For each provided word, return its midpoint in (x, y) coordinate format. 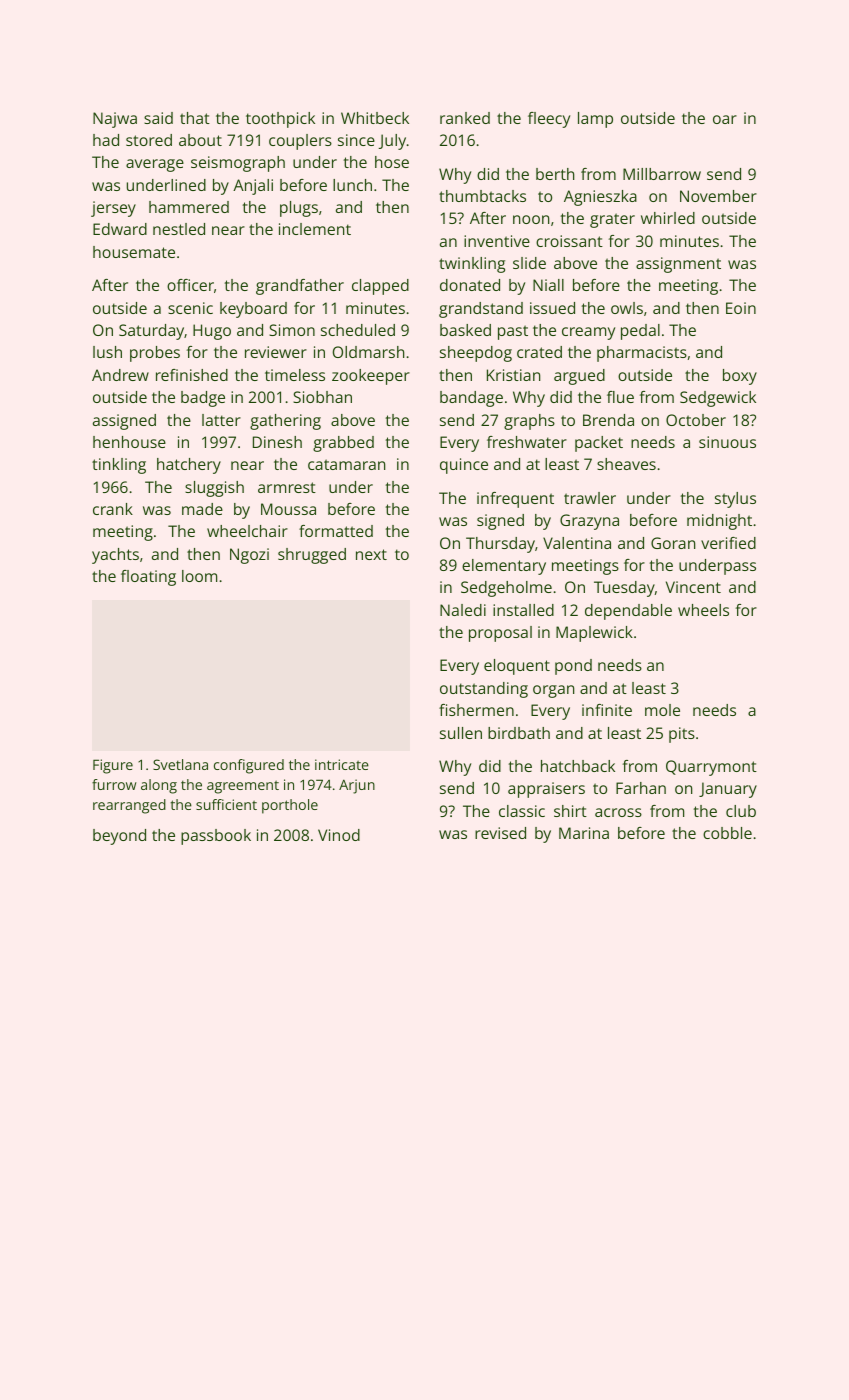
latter (221, 420)
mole (662, 710)
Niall (548, 285)
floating (148, 578)
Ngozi (249, 556)
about (200, 140)
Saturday (151, 332)
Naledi (463, 610)
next (371, 554)
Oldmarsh (368, 352)
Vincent (693, 587)
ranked (465, 118)
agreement (243, 787)
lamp (595, 120)
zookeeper (371, 377)
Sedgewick (718, 399)
